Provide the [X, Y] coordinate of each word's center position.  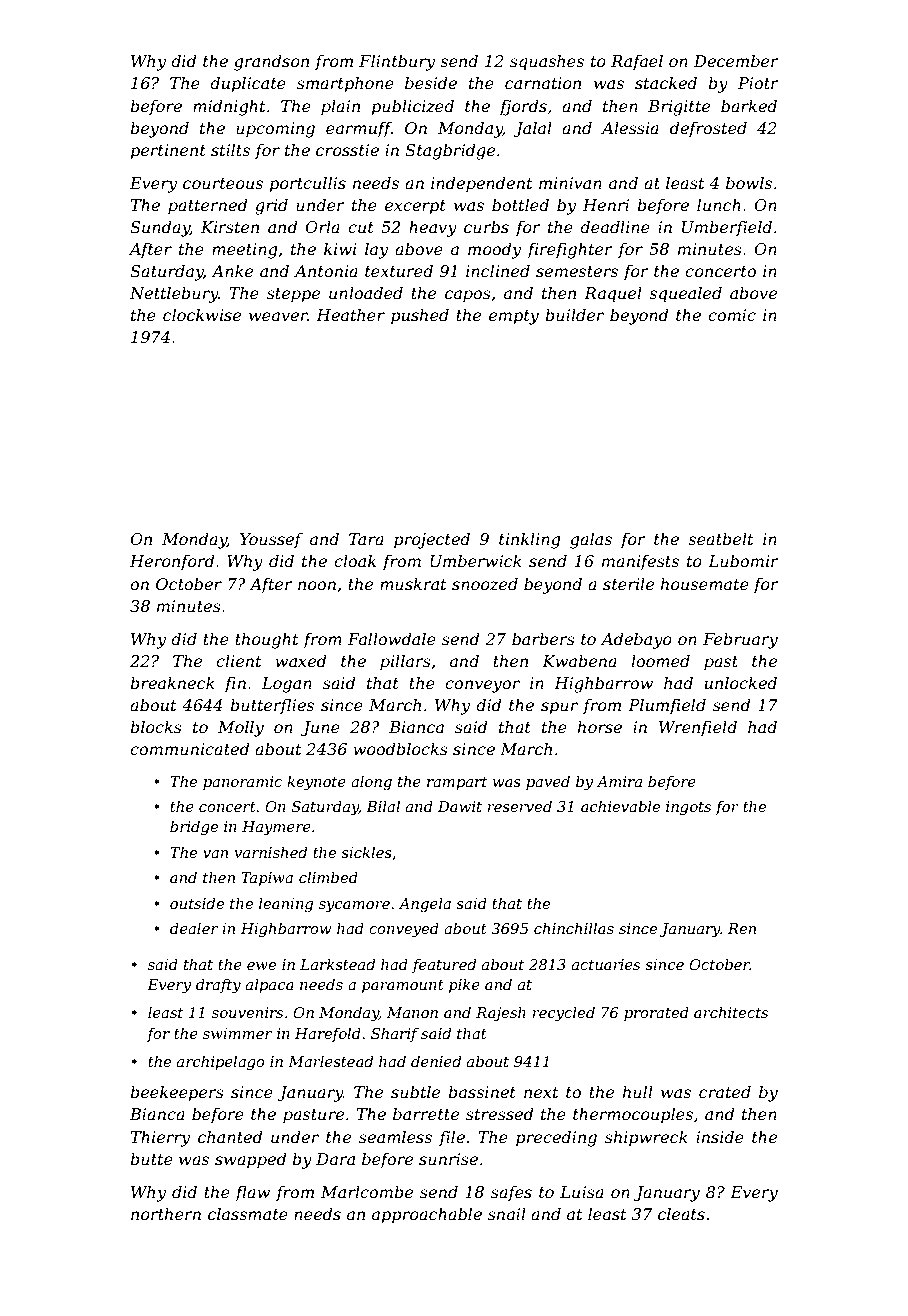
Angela [424, 905]
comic [732, 315]
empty [514, 317]
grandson [271, 62]
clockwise [202, 314]
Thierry [160, 1138]
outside [197, 903]
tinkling [529, 540]
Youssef [271, 541]
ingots [688, 808]
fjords [523, 107]
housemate [705, 583]
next [541, 1092]
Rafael [637, 62]
